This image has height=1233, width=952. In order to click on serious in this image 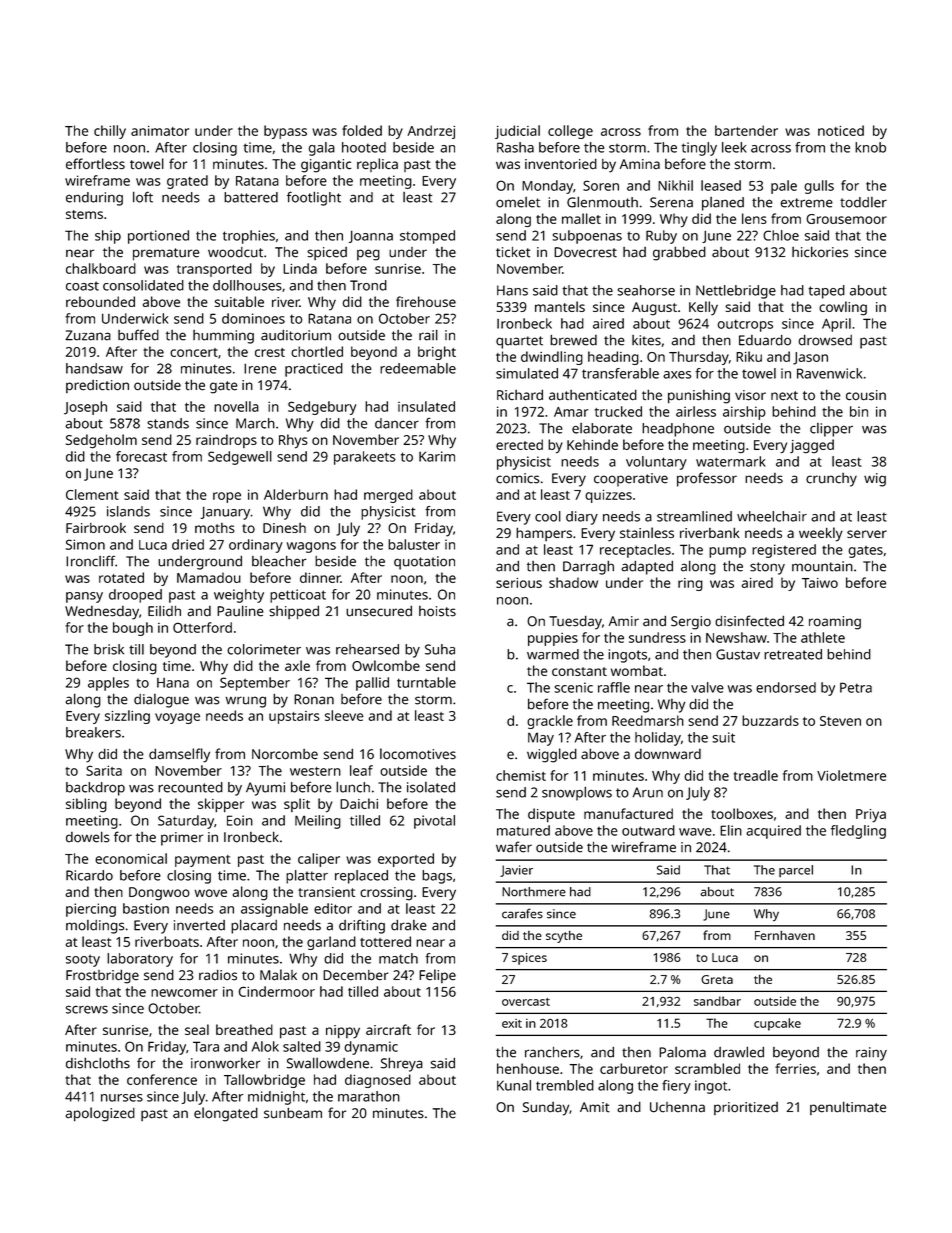, I will do `click(519, 583)`.
